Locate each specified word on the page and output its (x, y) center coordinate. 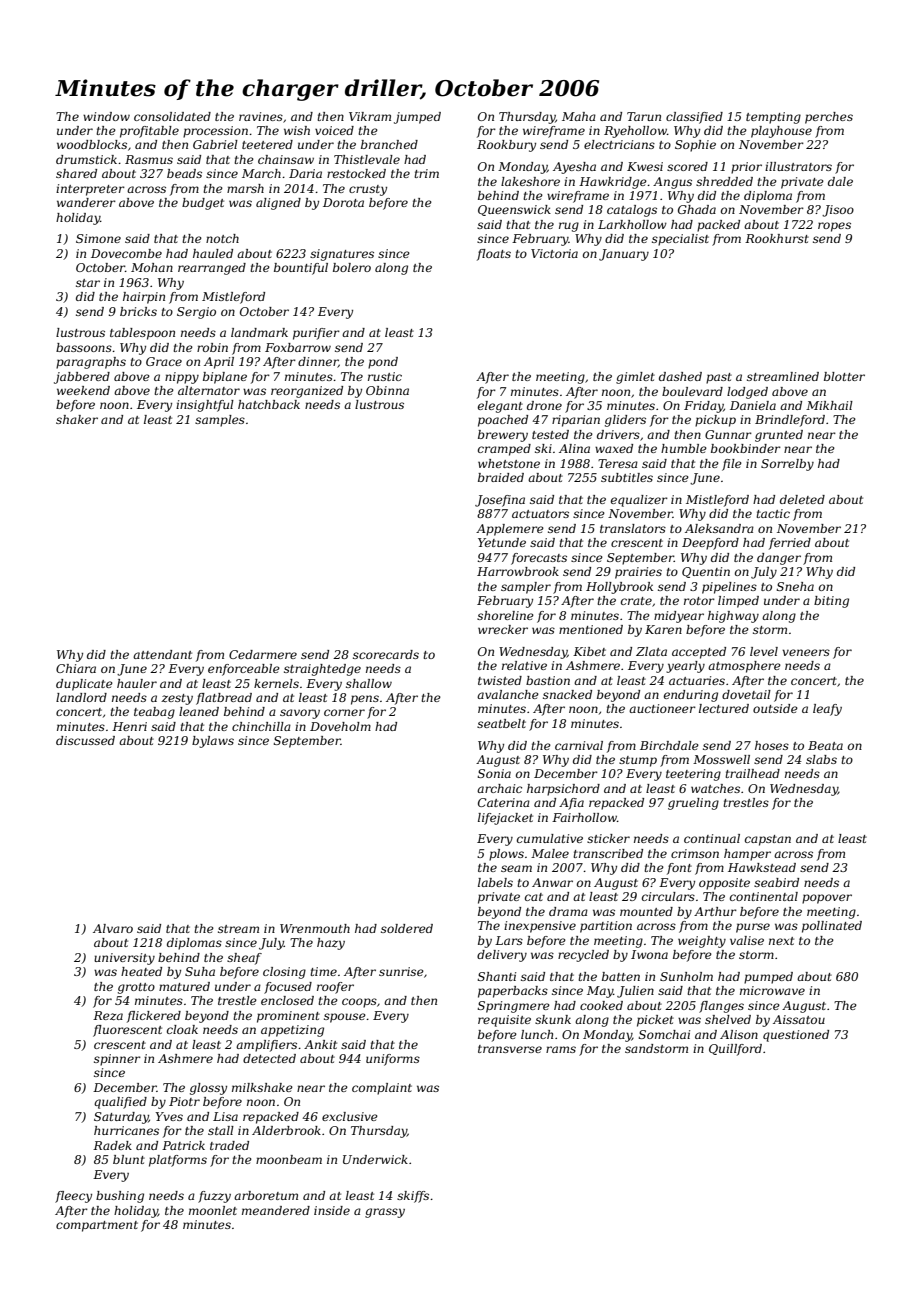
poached (503, 421)
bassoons (84, 347)
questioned (796, 1036)
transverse (510, 1049)
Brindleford (790, 421)
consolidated (172, 116)
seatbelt (501, 723)
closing (284, 973)
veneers (806, 652)
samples (220, 421)
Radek (112, 1145)
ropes (834, 227)
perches (829, 118)
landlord (81, 697)
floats (494, 255)
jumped (417, 118)
